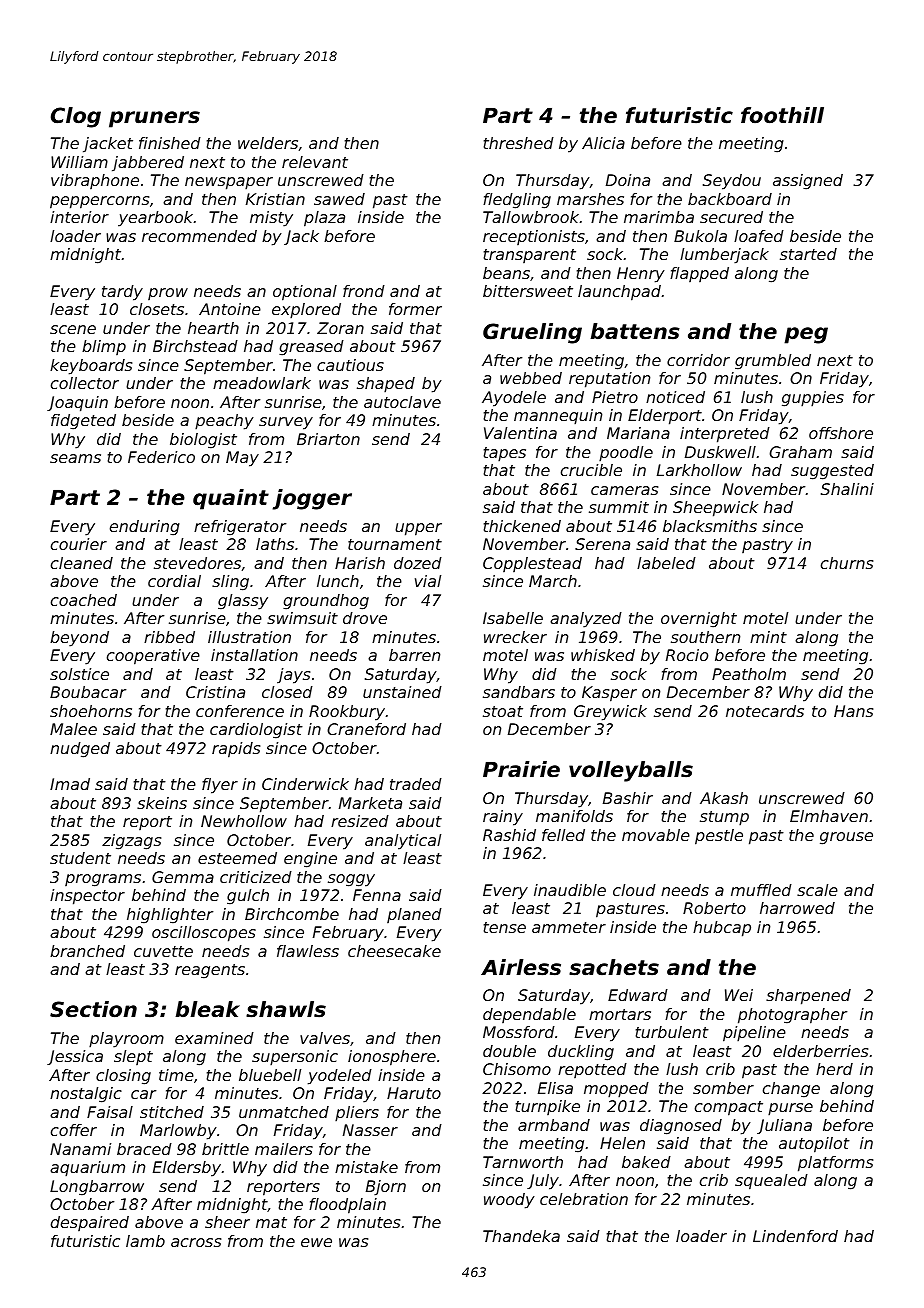 The image size is (924, 1308). What do you see at coordinates (795, 1236) in the screenshot?
I see `Lindenford` at bounding box center [795, 1236].
